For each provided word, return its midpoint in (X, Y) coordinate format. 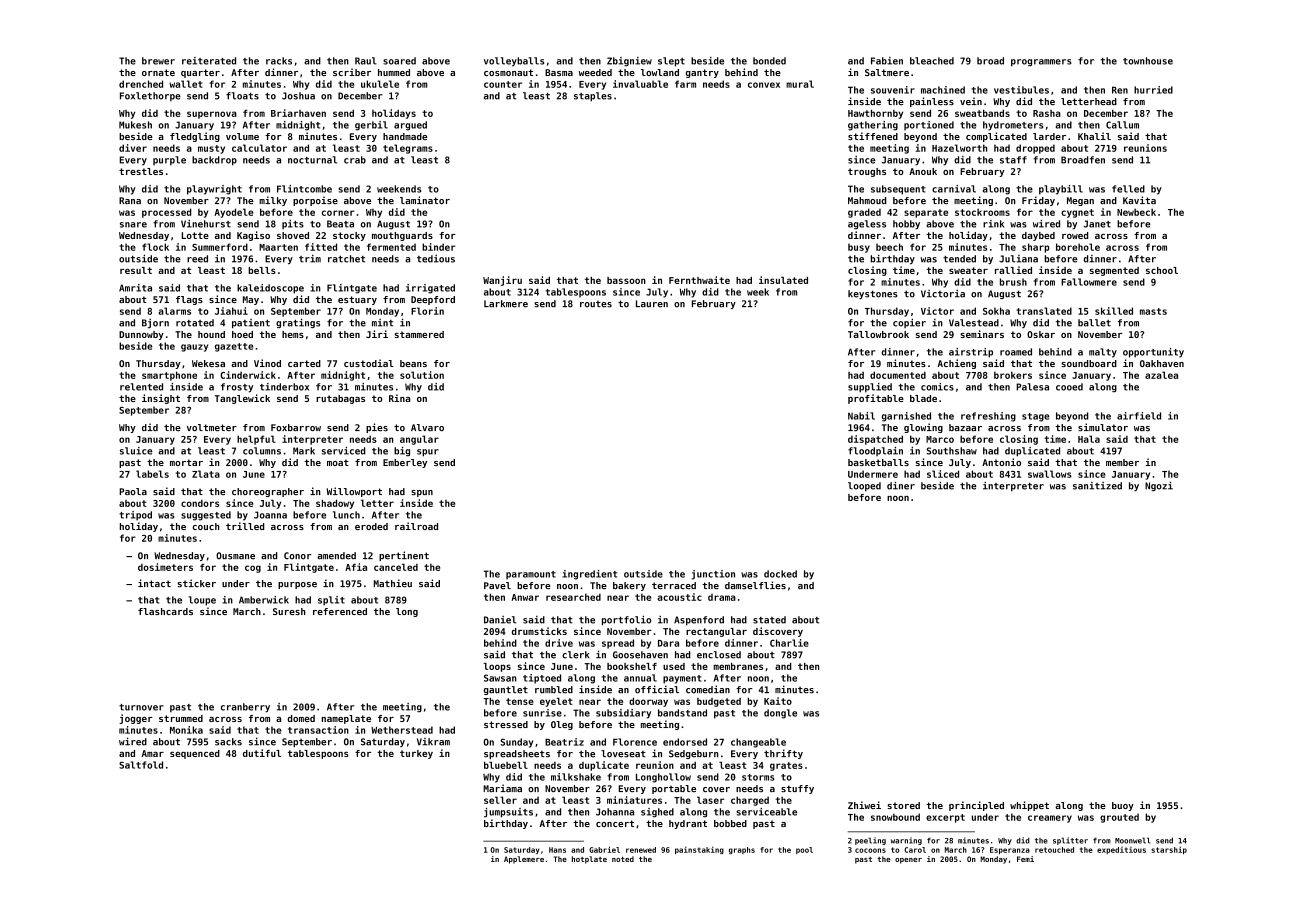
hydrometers (1013, 126)
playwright (214, 190)
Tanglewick (242, 399)
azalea (1161, 375)
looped (864, 486)
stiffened (873, 136)
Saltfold (141, 765)
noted (623, 859)
